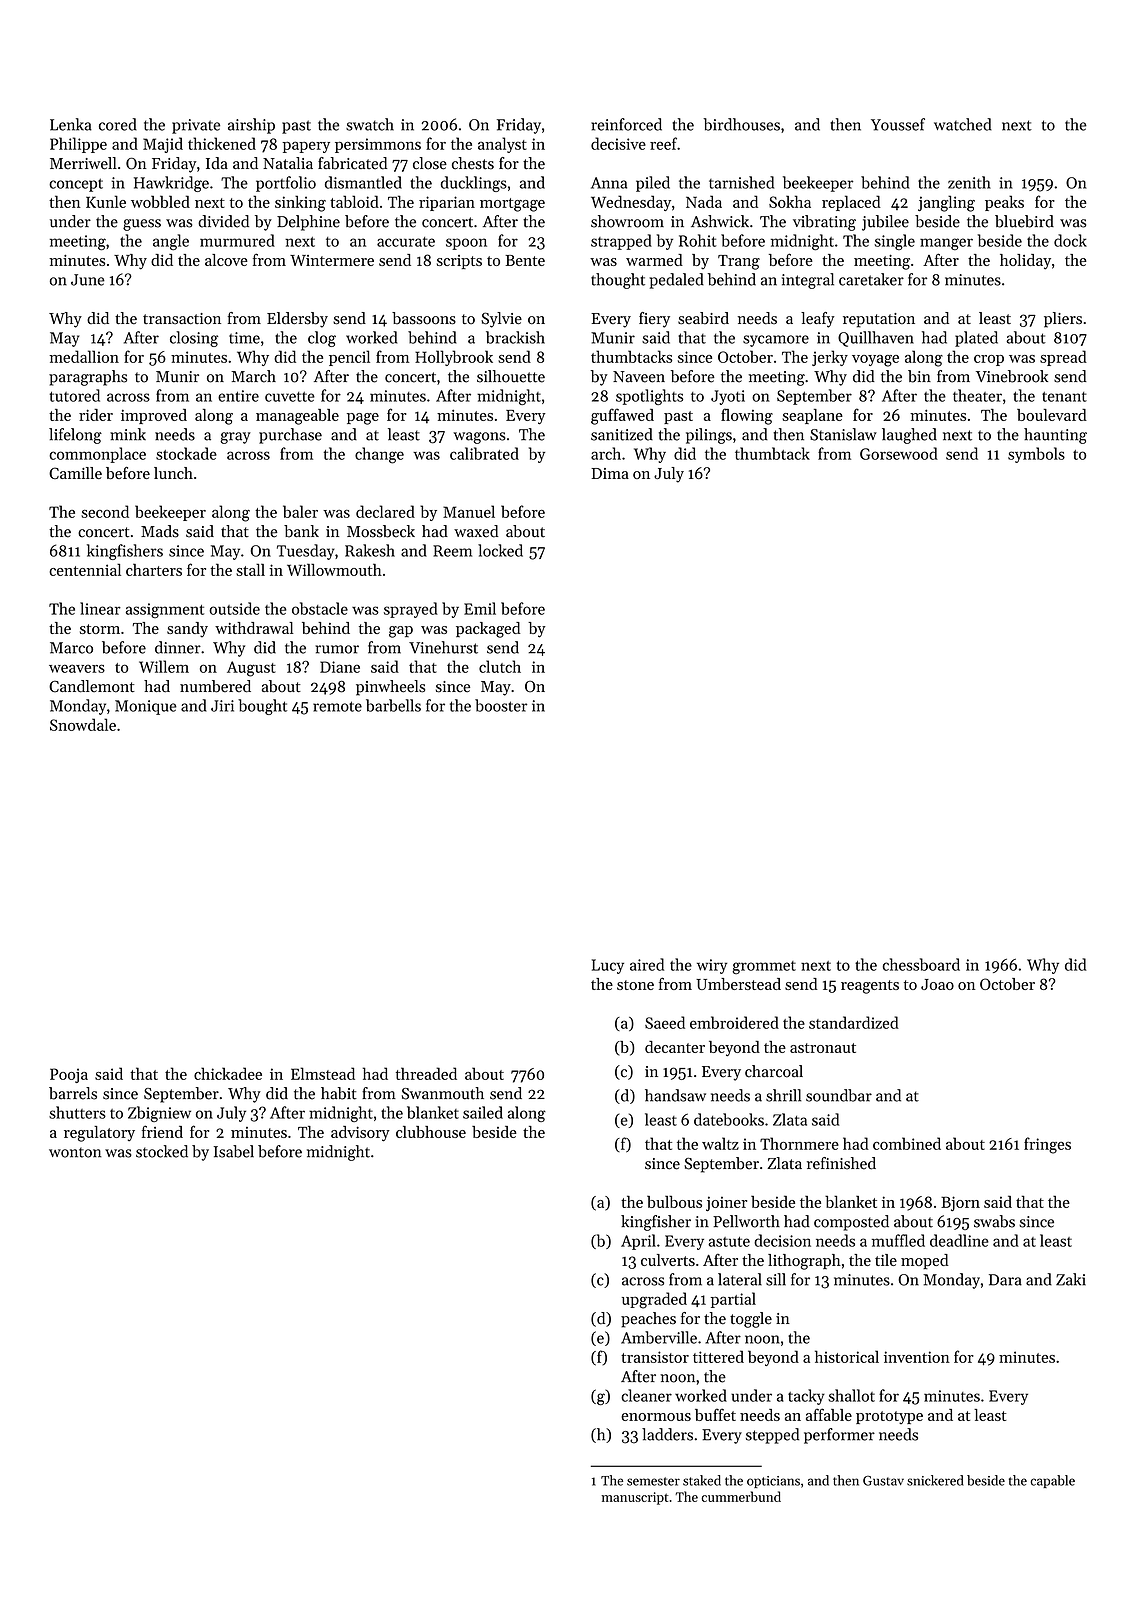  What do you see at coordinates (648, 1320) in the screenshot?
I see `peaches` at bounding box center [648, 1320].
